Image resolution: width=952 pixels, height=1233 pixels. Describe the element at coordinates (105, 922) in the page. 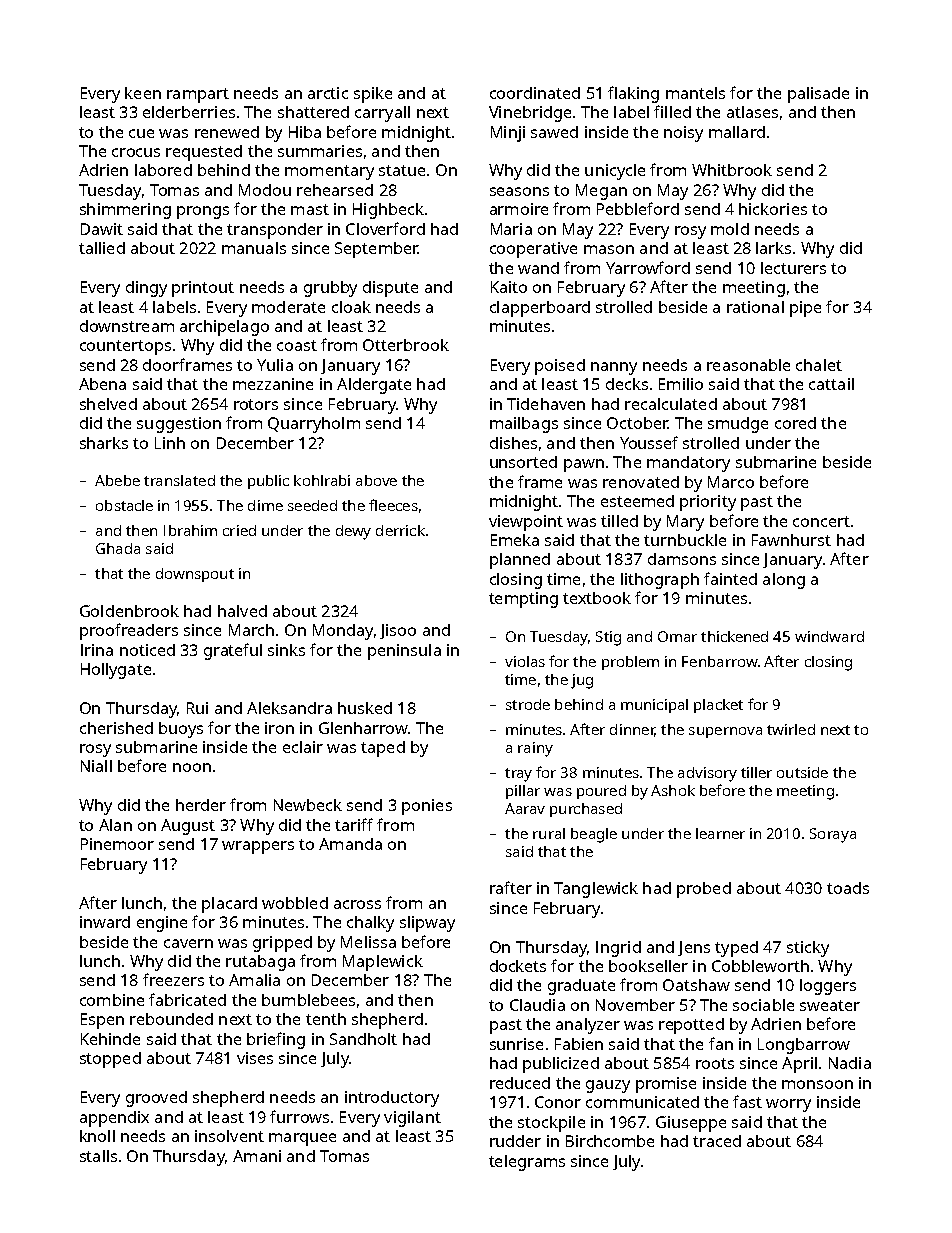

I see `inward` at that location.
